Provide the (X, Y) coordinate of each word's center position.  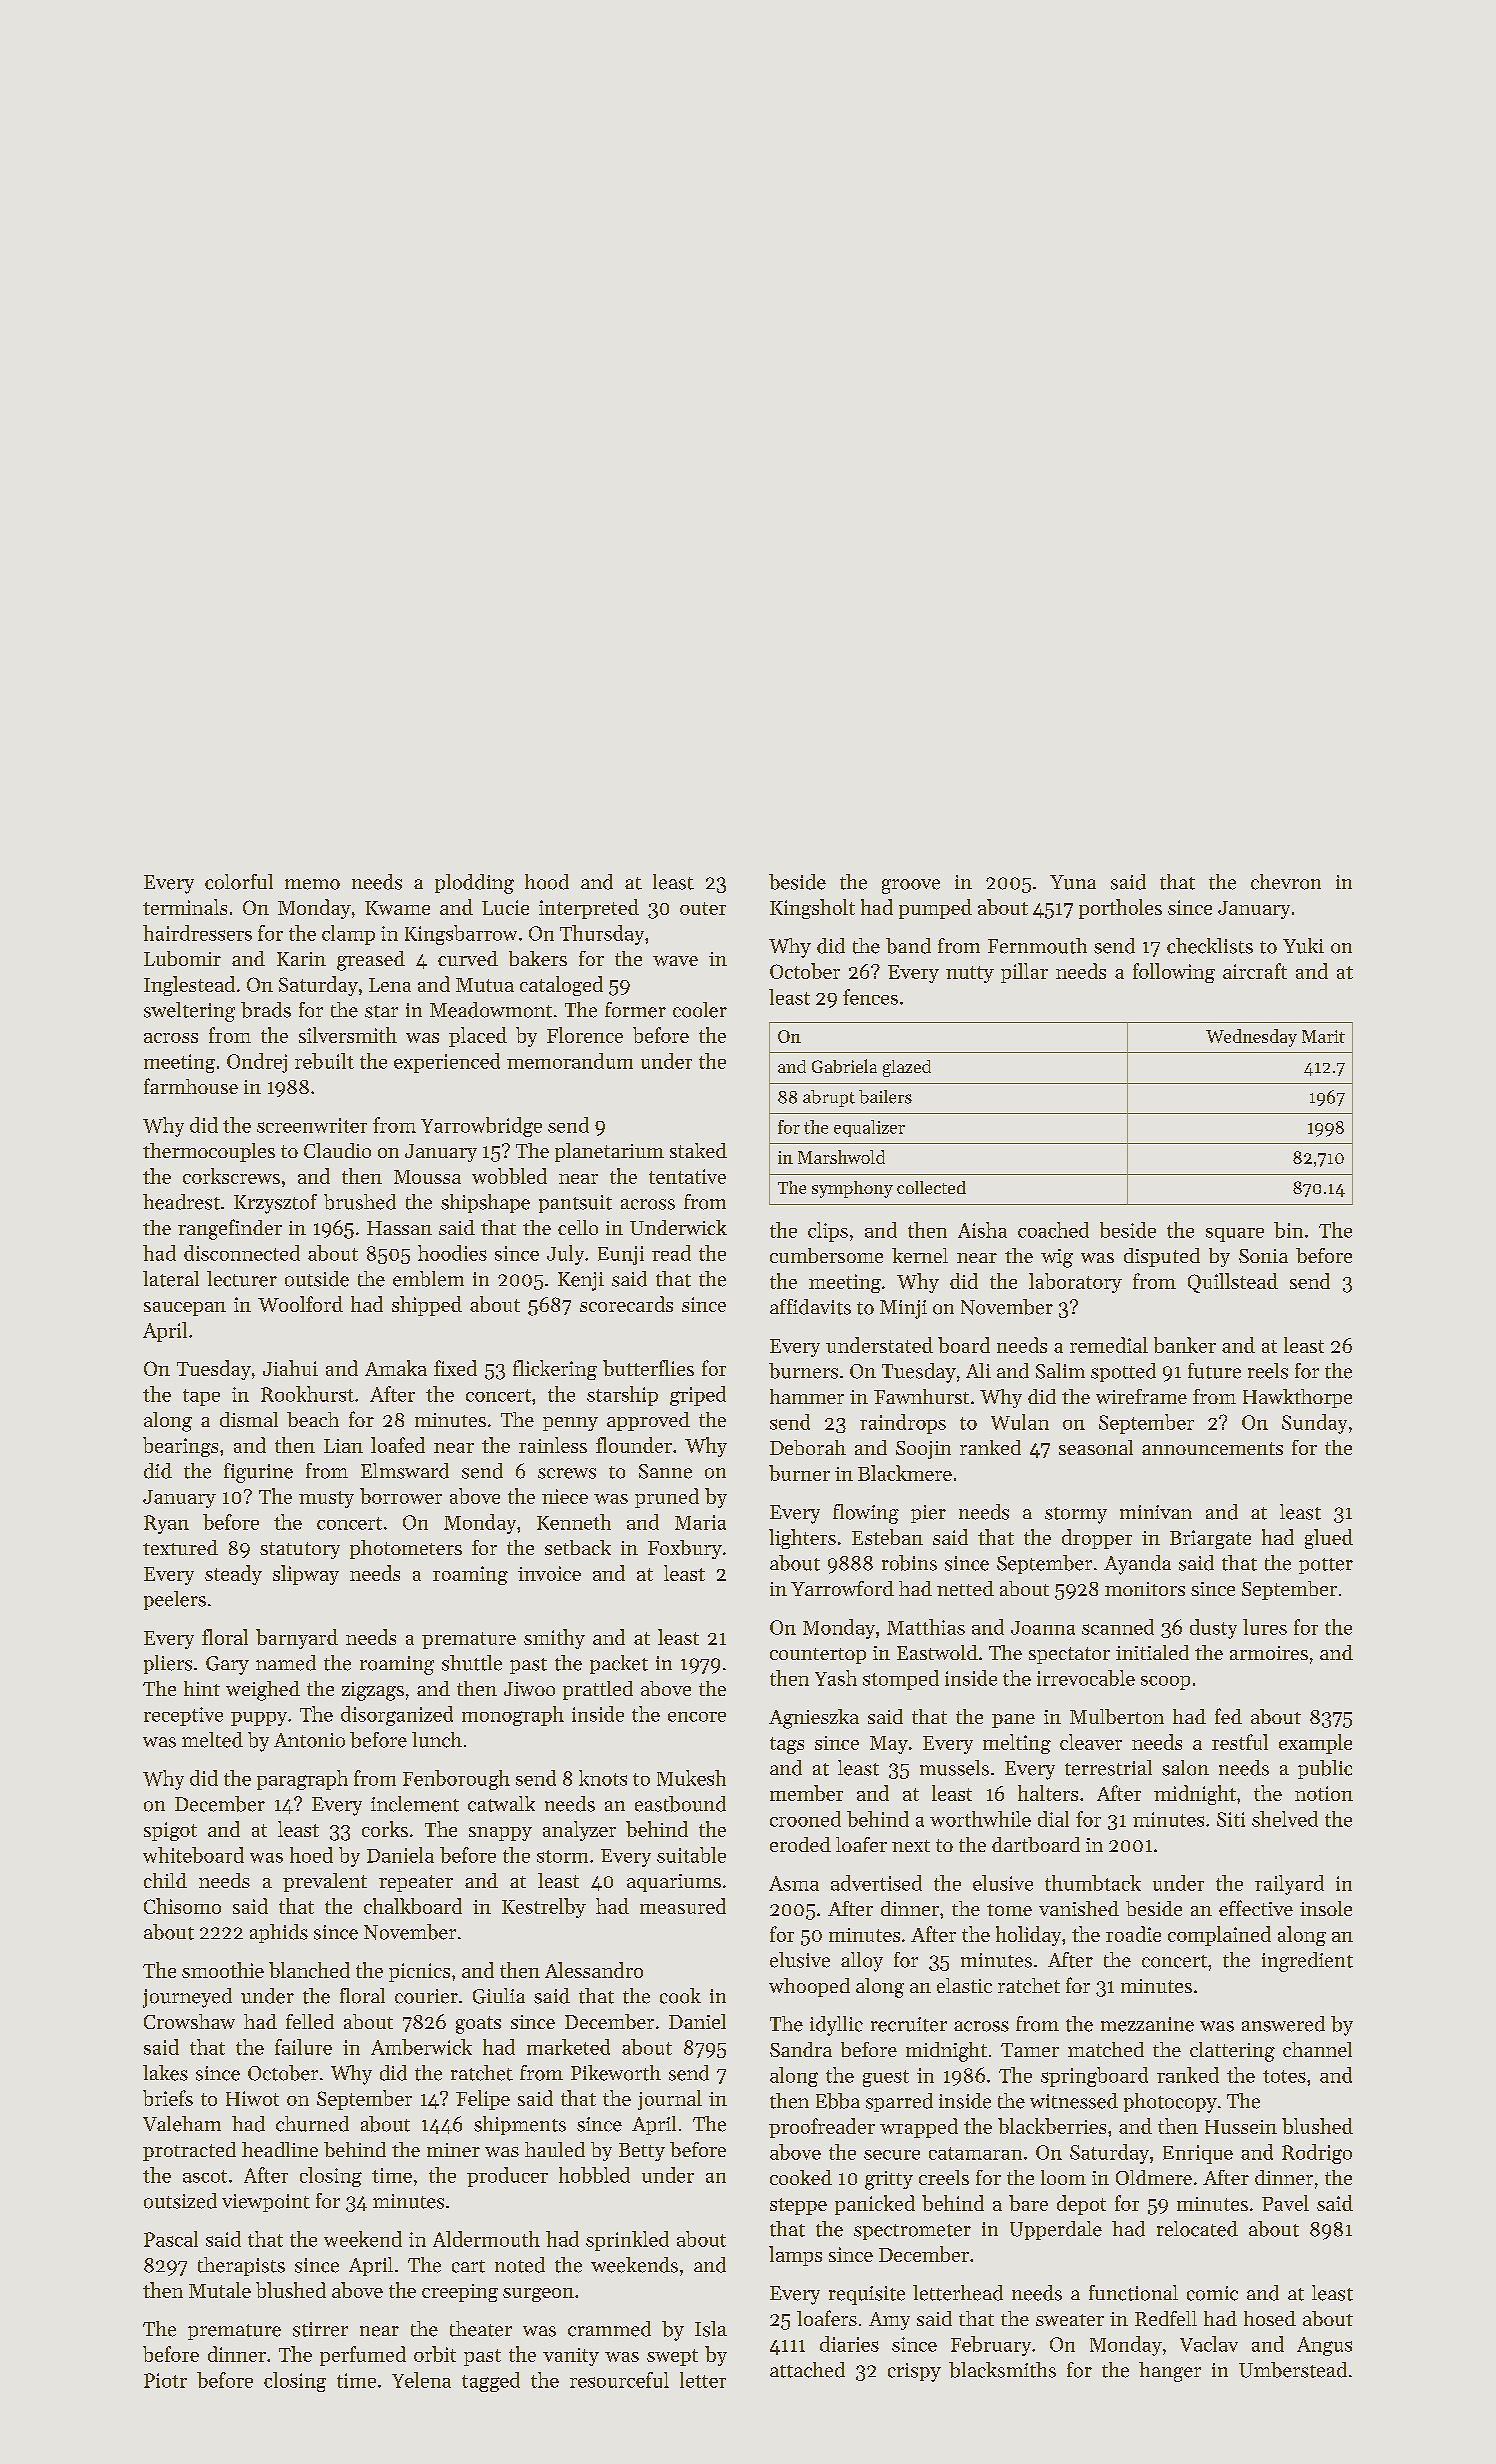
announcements (1212, 1448)
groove (911, 886)
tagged (491, 2382)
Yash (836, 1678)
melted (212, 1740)
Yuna (1073, 882)
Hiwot (252, 2098)
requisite (867, 2295)
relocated (1197, 2229)
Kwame (397, 908)
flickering (555, 1370)
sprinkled (627, 2241)
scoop (1165, 1683)
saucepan (185, 1309)
